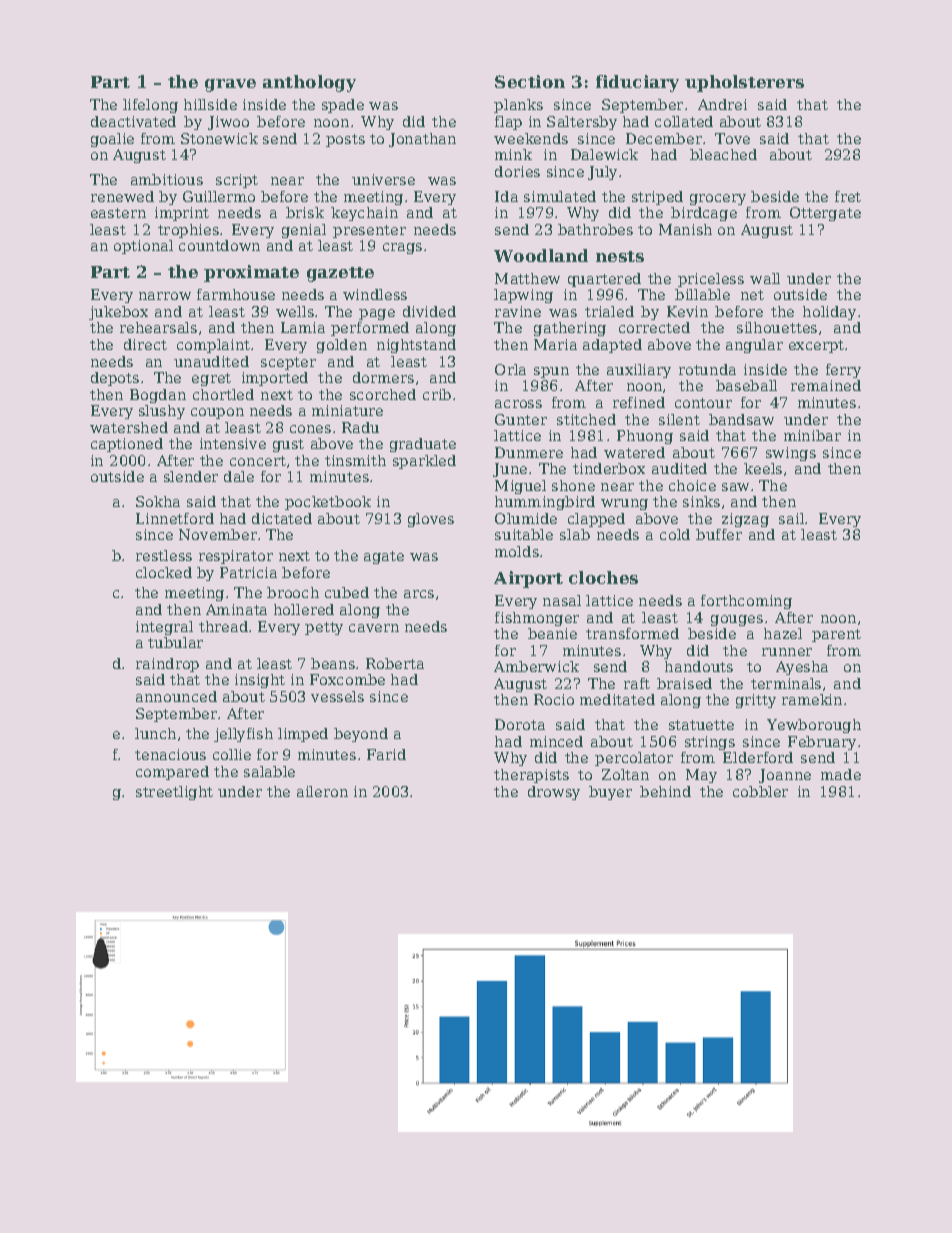  Describe the element at coordinates (699, 666) in the screenshot. I see `handouts` at that location.
